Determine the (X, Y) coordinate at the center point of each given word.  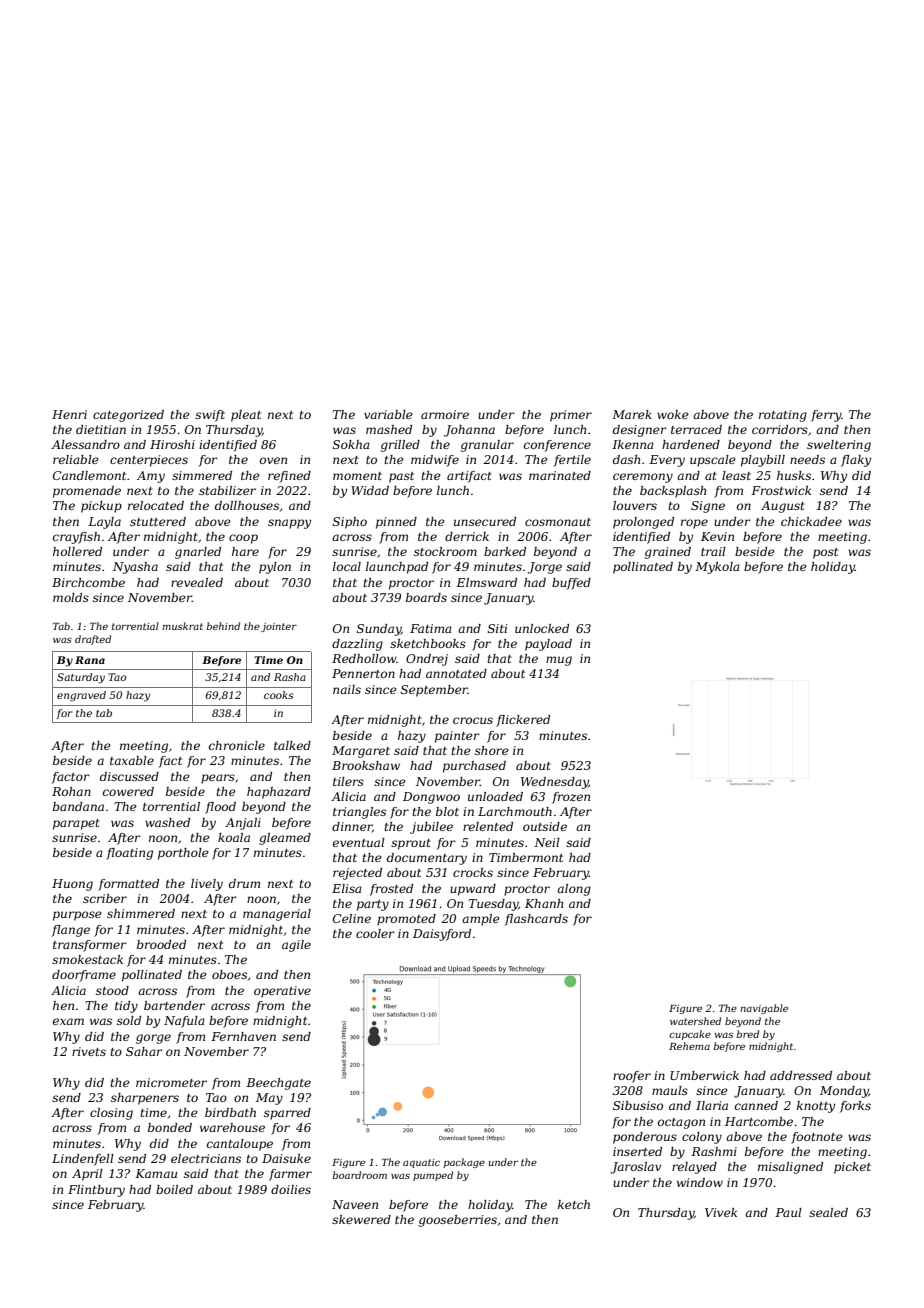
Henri (69, 414)
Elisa (347, 888)
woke (673, 414)
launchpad (397, 568)
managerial (277, 915)
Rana (90, 660)
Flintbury (96, 1191)
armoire (445, 414)
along (574, 890)
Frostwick (781, 490)
